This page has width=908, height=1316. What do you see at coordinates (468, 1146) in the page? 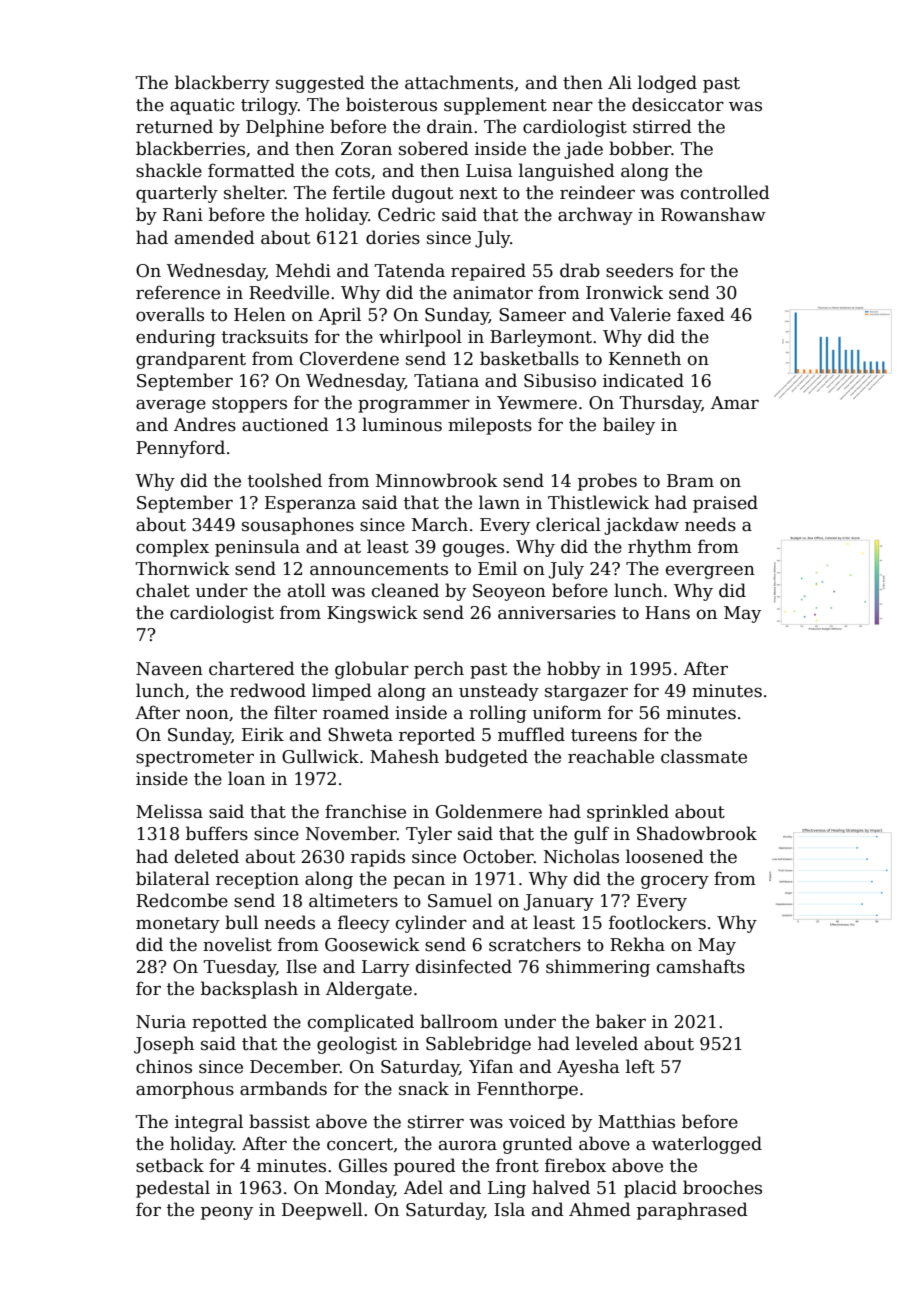
I see `aurora` at bounding box center [468, 1146].
